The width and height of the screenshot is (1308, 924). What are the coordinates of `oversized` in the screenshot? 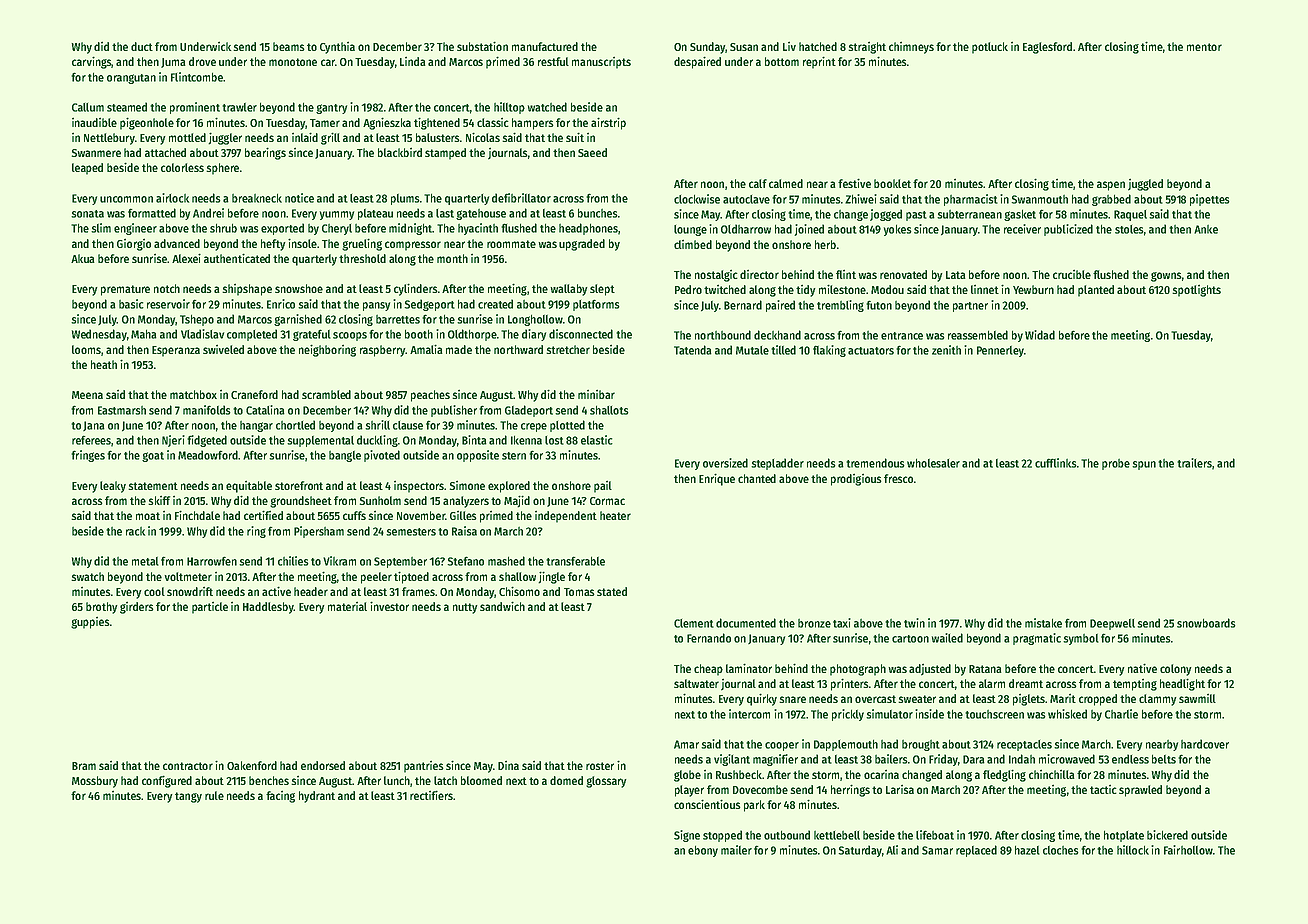 It's located at (725, 463).
